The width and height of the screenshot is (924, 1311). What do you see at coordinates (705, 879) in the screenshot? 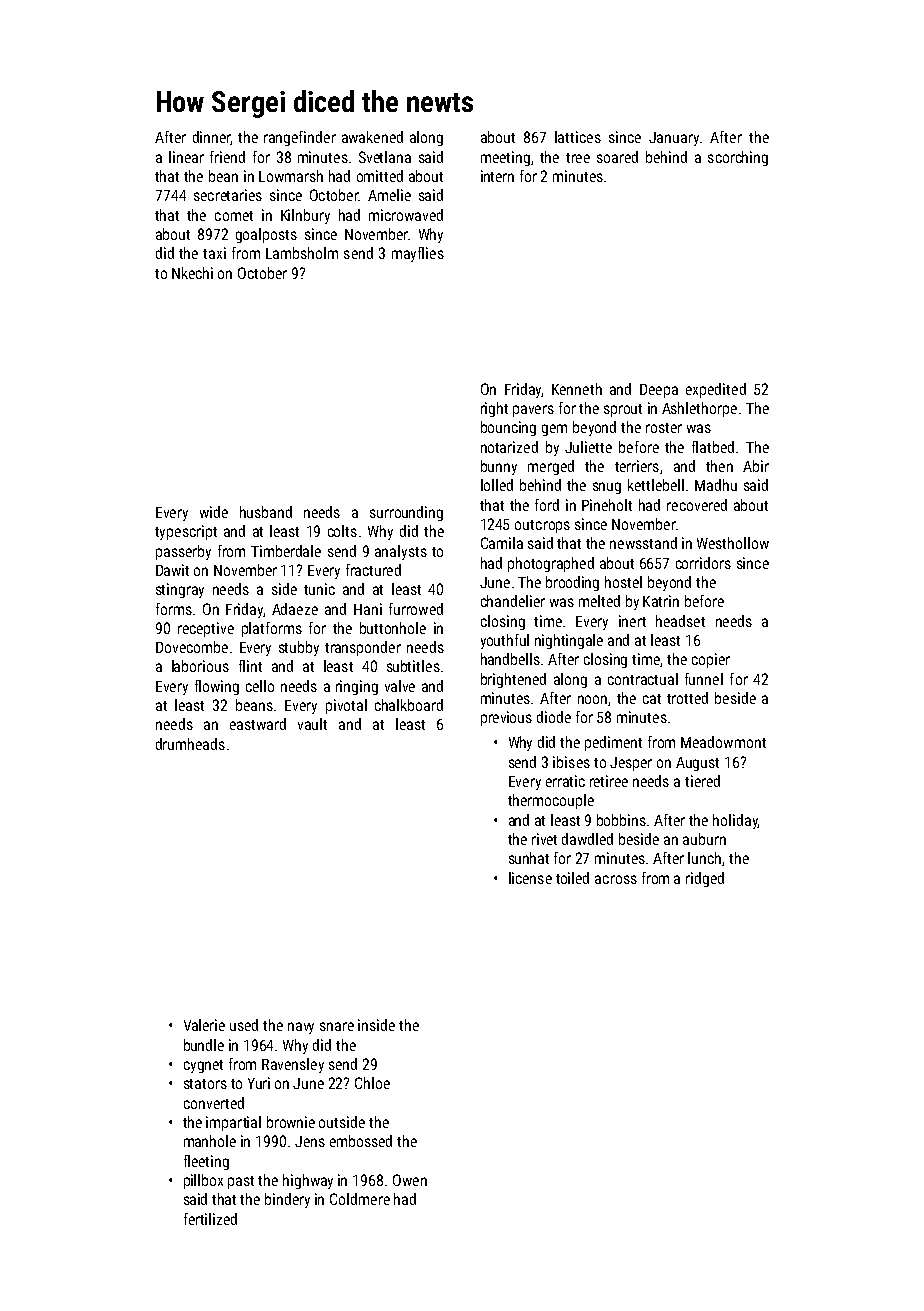
I see `ridged` at bounding box center [705, 879].
